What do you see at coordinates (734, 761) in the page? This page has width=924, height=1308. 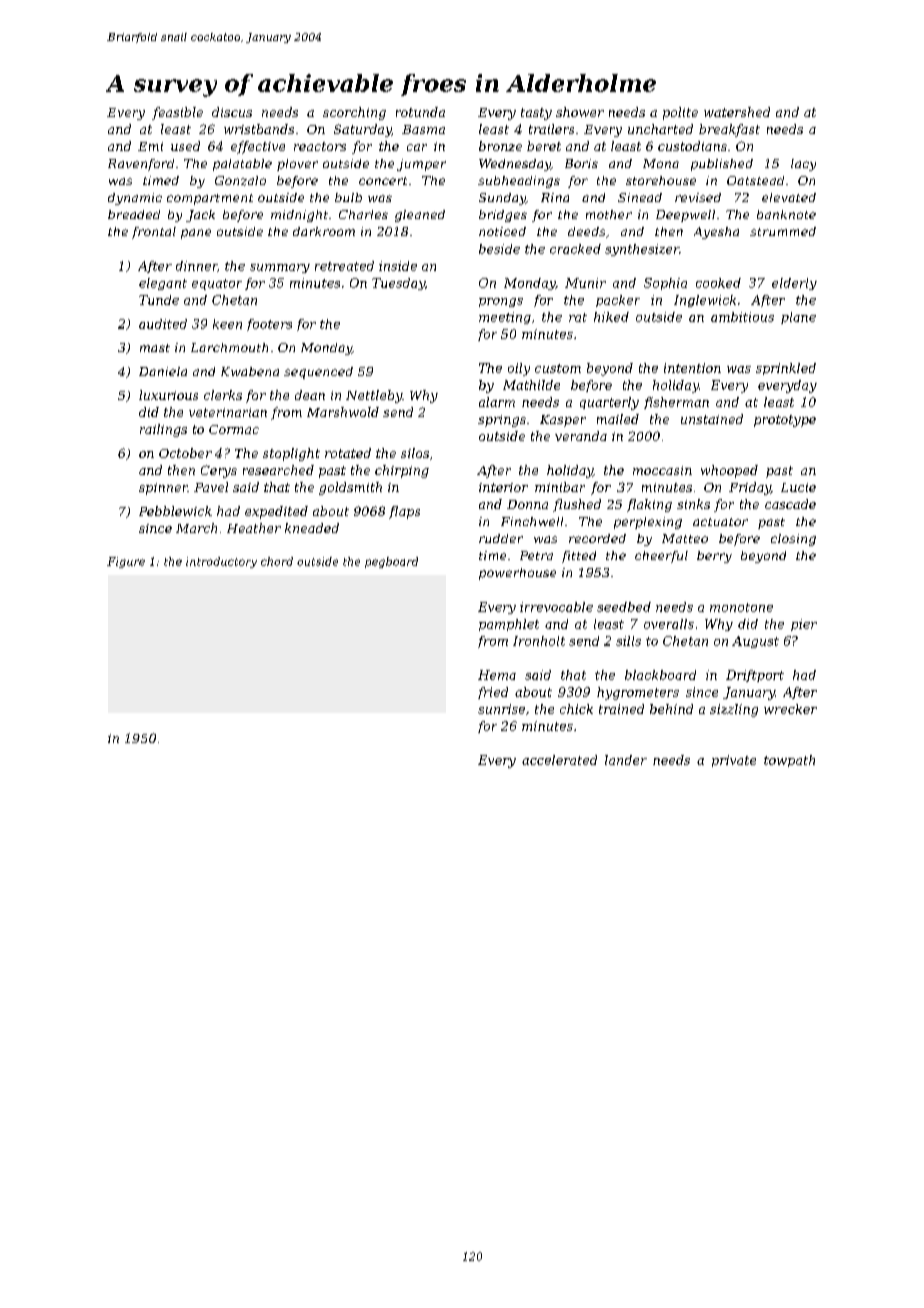 I see `private` at bounding box center [734, 761].
